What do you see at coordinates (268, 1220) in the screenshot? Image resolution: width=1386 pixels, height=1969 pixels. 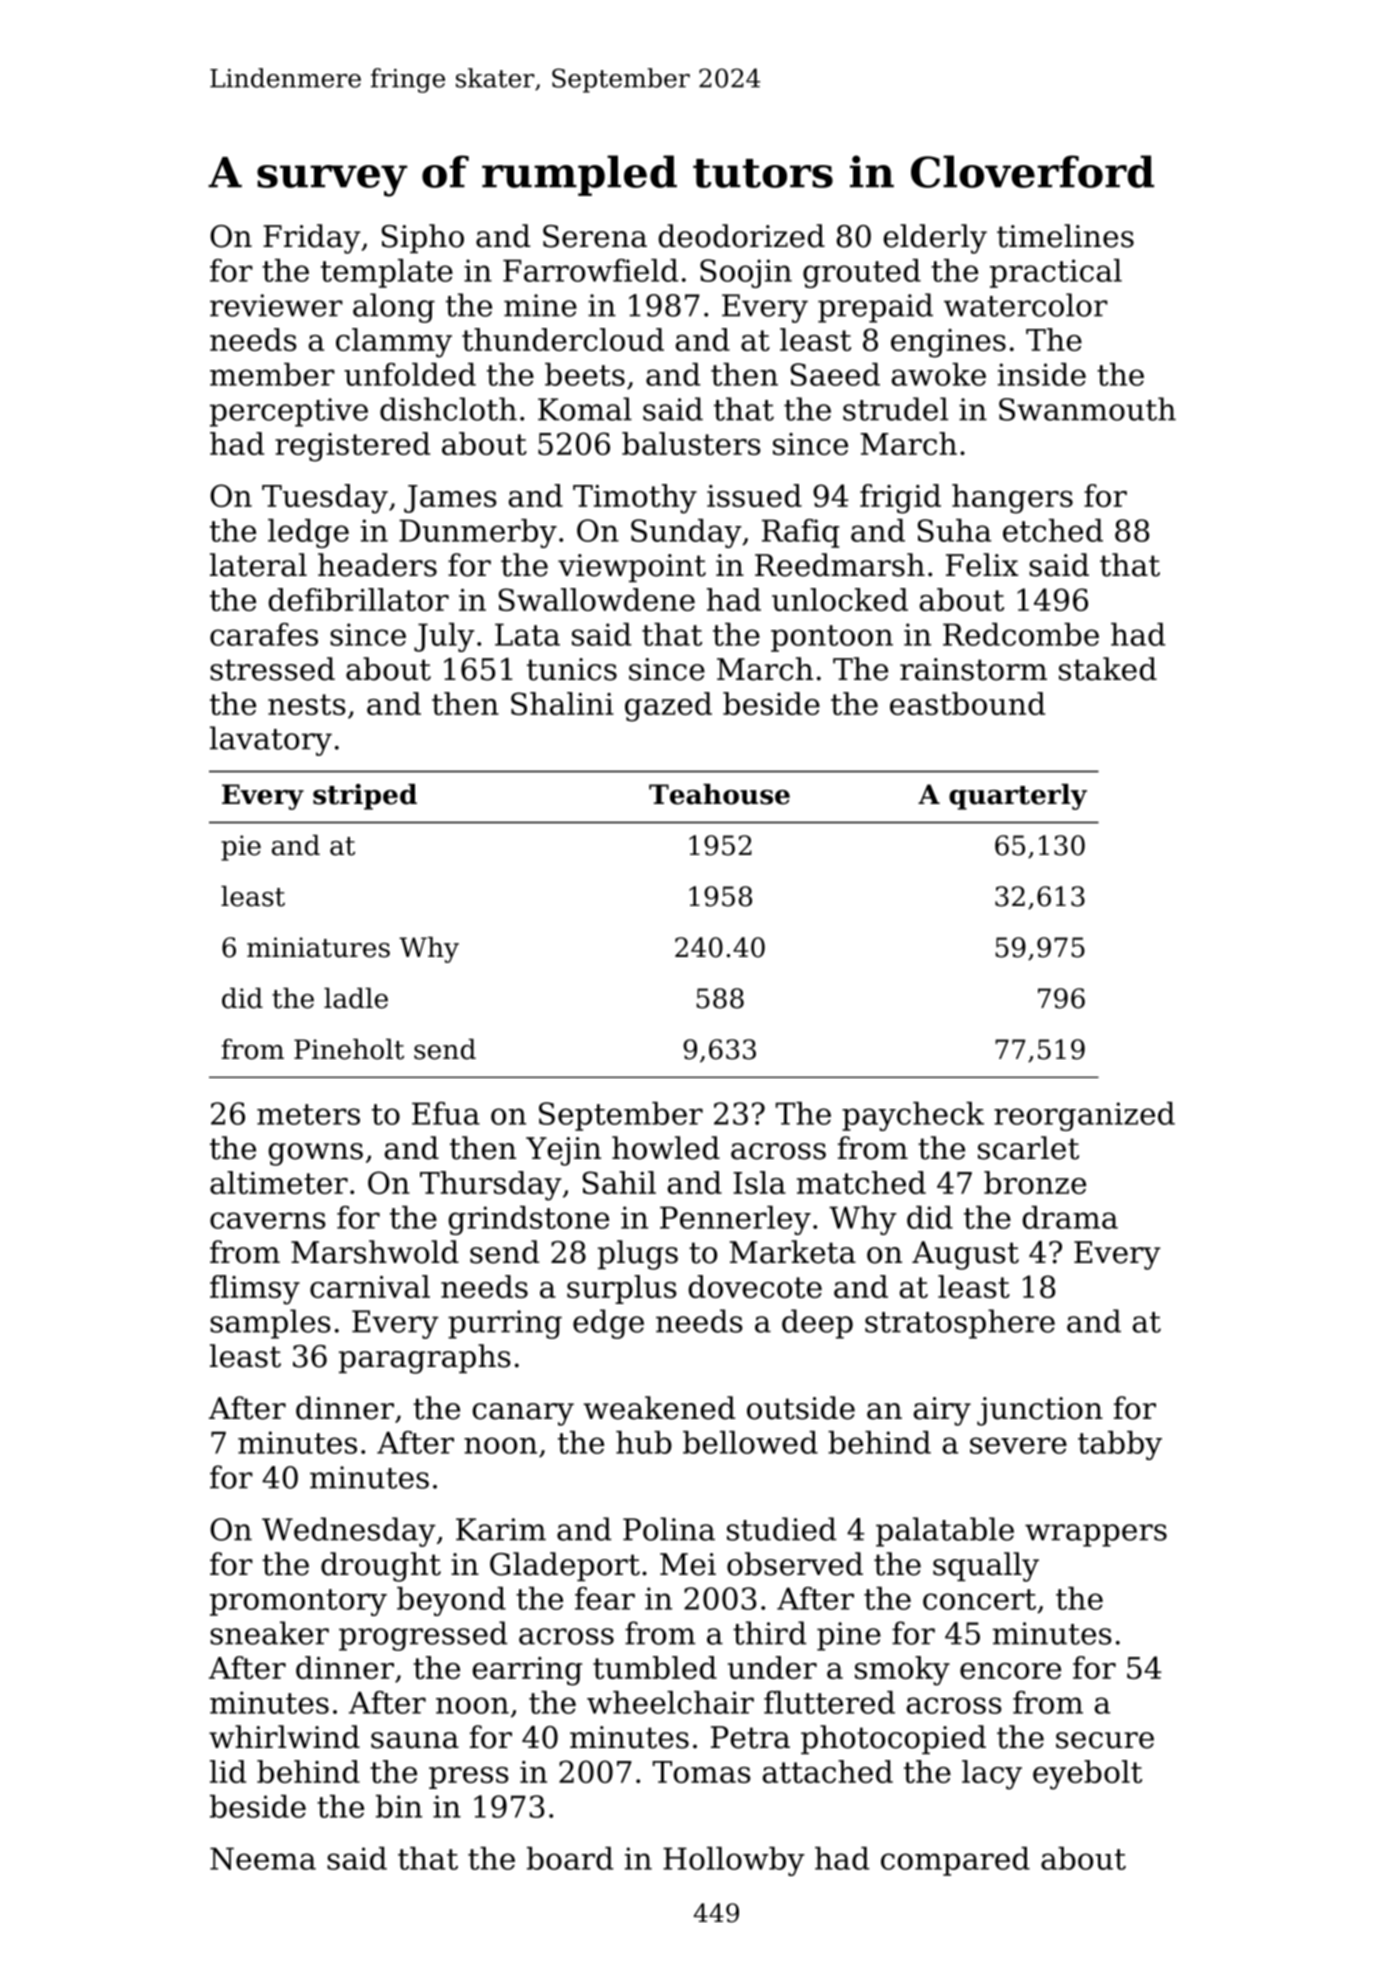 I see `caverns` at bounding box center [268, 1220].
